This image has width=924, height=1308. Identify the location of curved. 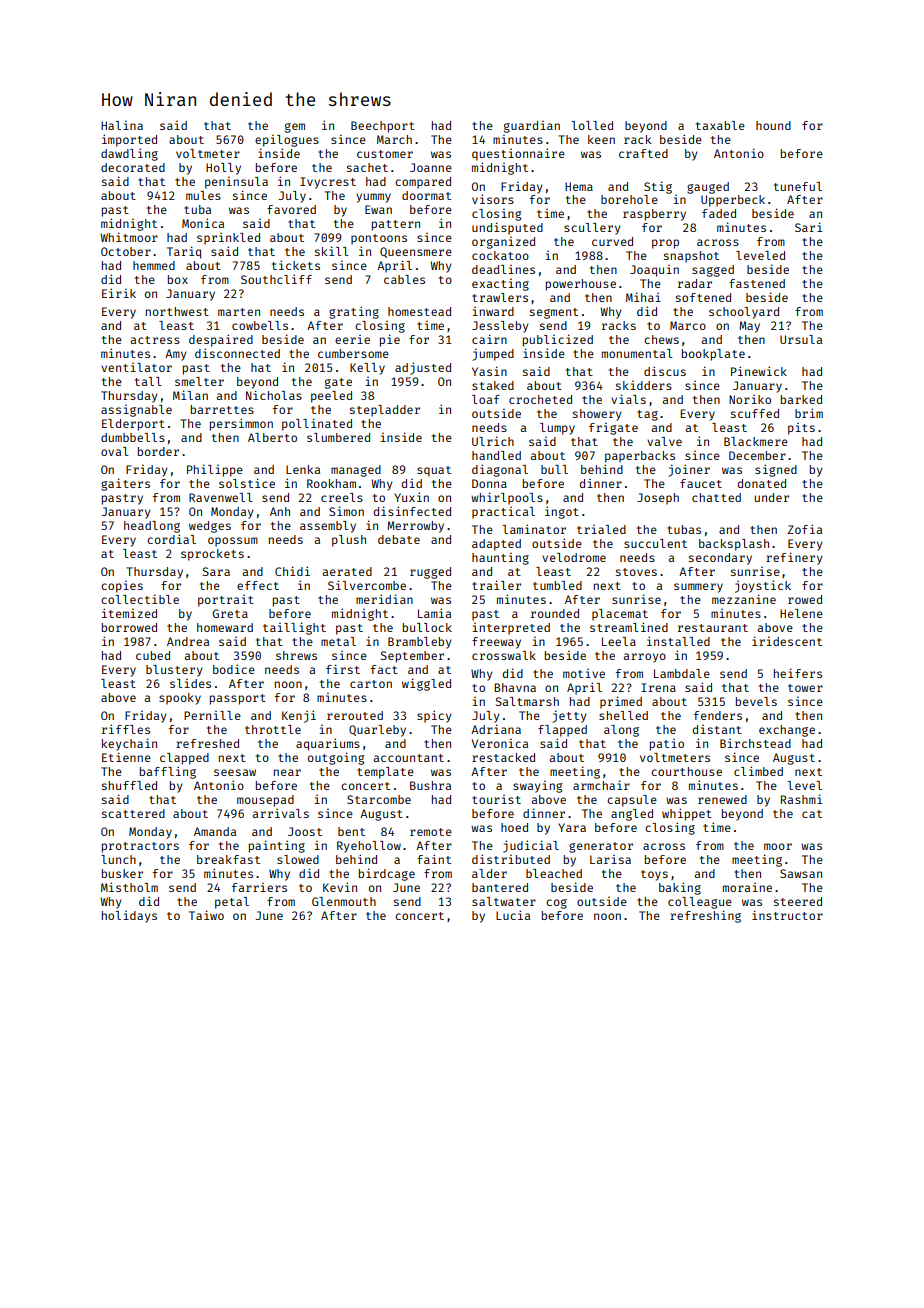
(612, 241).
